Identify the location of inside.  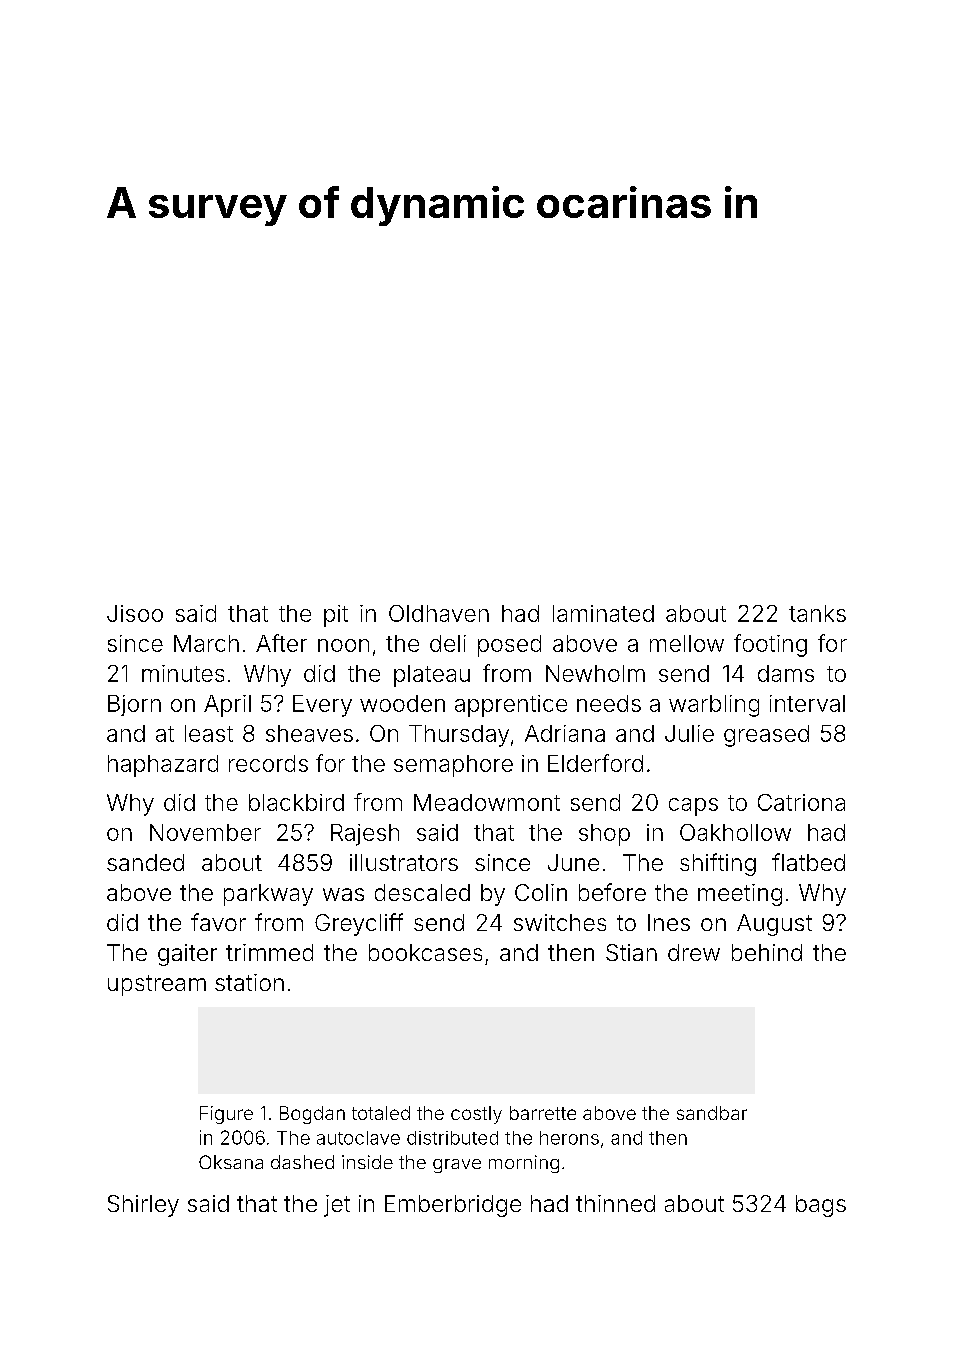
(367, 1162).
